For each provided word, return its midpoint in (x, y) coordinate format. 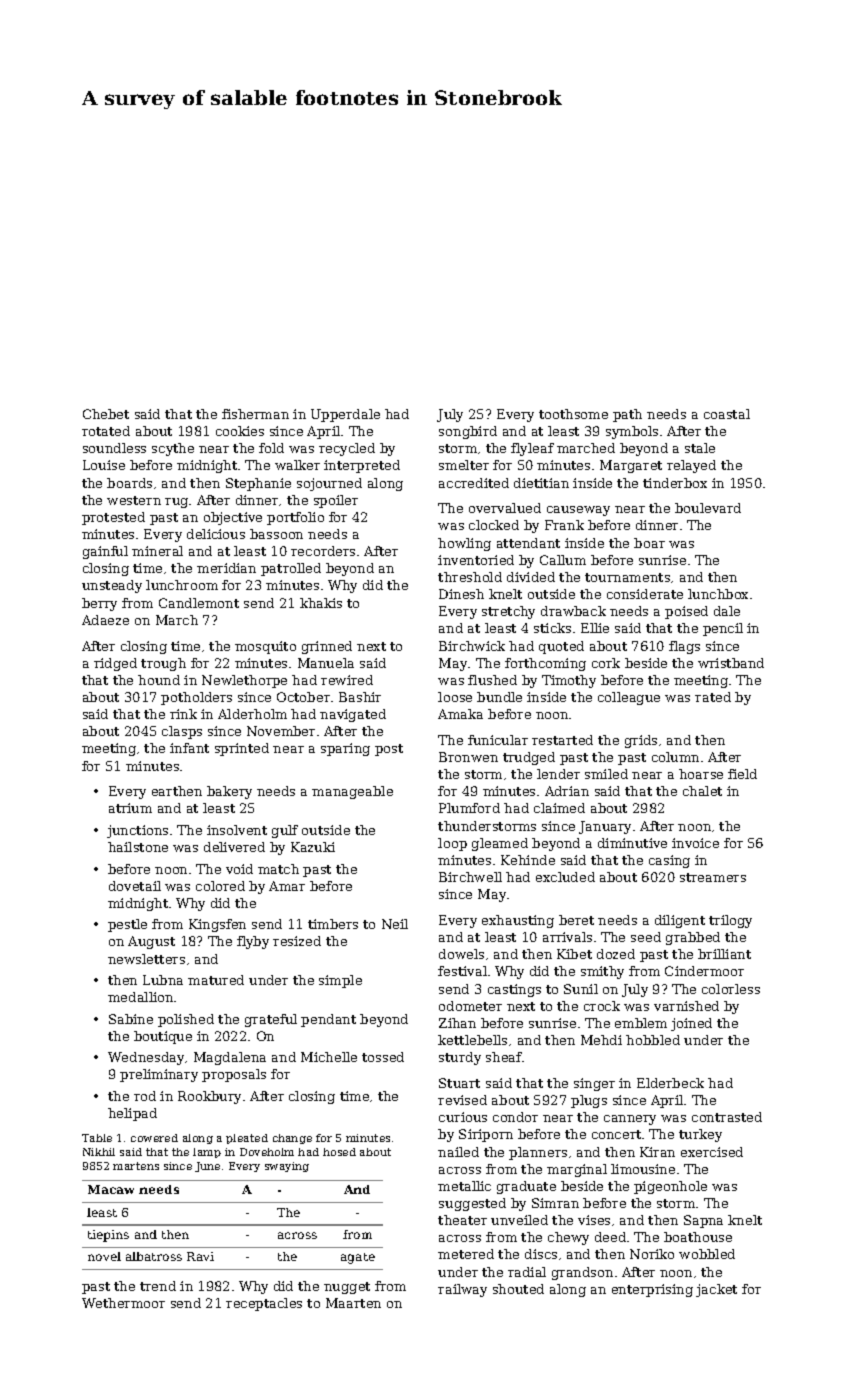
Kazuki (313, 847)
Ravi (200, 1256)
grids (641, 741)
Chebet (106, 414)
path (627, 415)
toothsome (573, 414)
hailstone (138, 847)
